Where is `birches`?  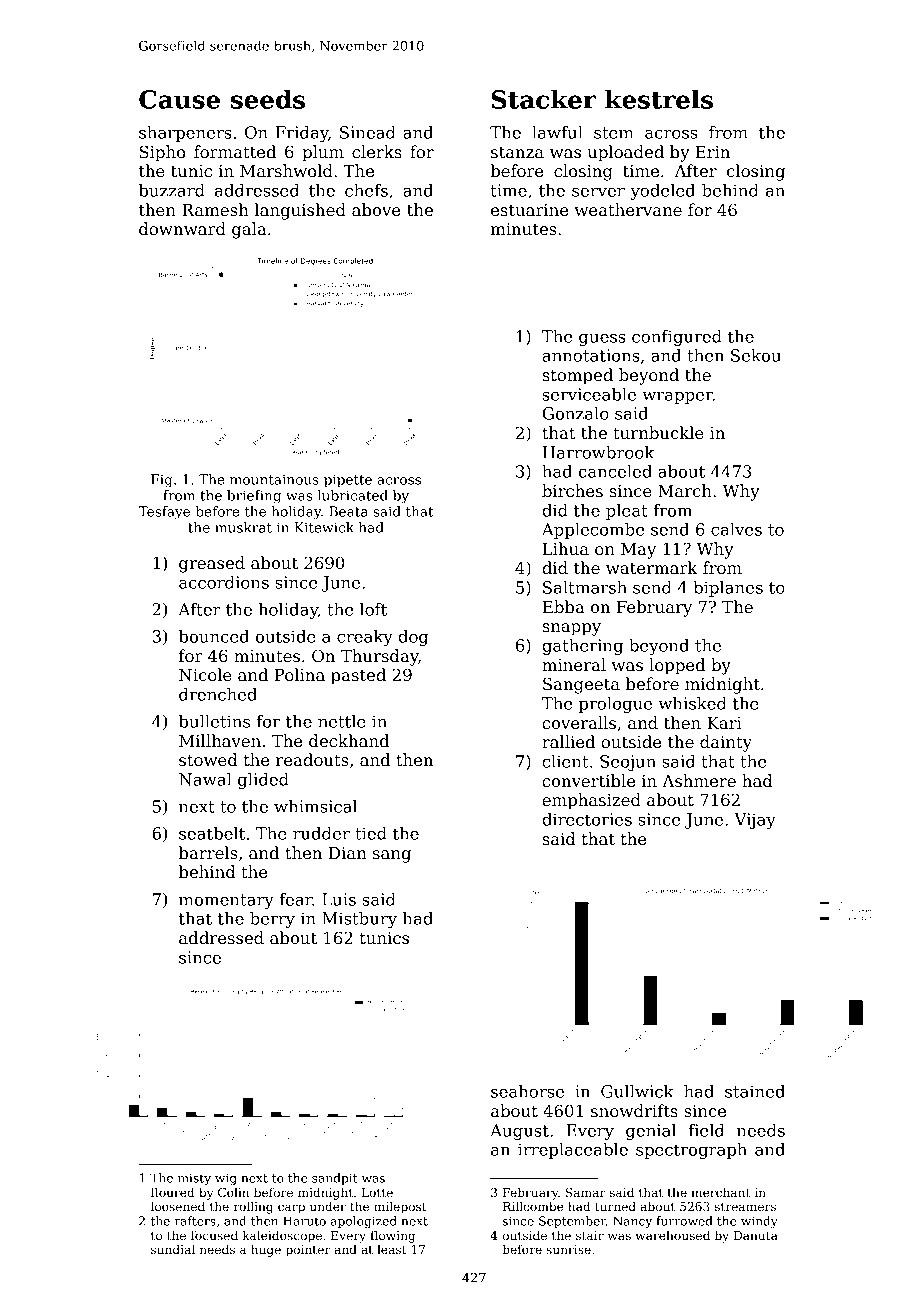
birches is located at coordinates (572, 491).
